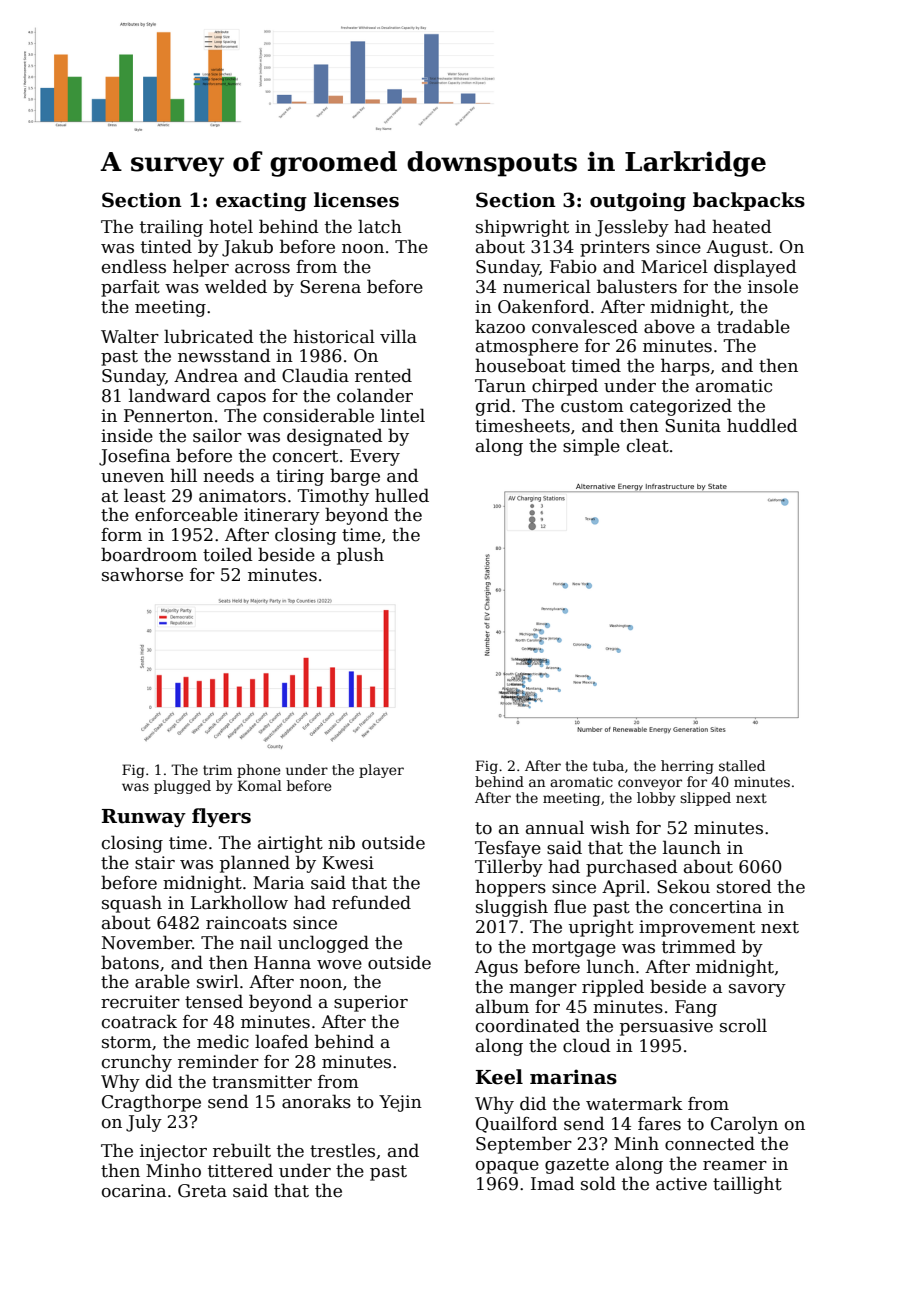 This screenshot has height=1289, width=908. I want to click on taillight, so click(747, 1185).
